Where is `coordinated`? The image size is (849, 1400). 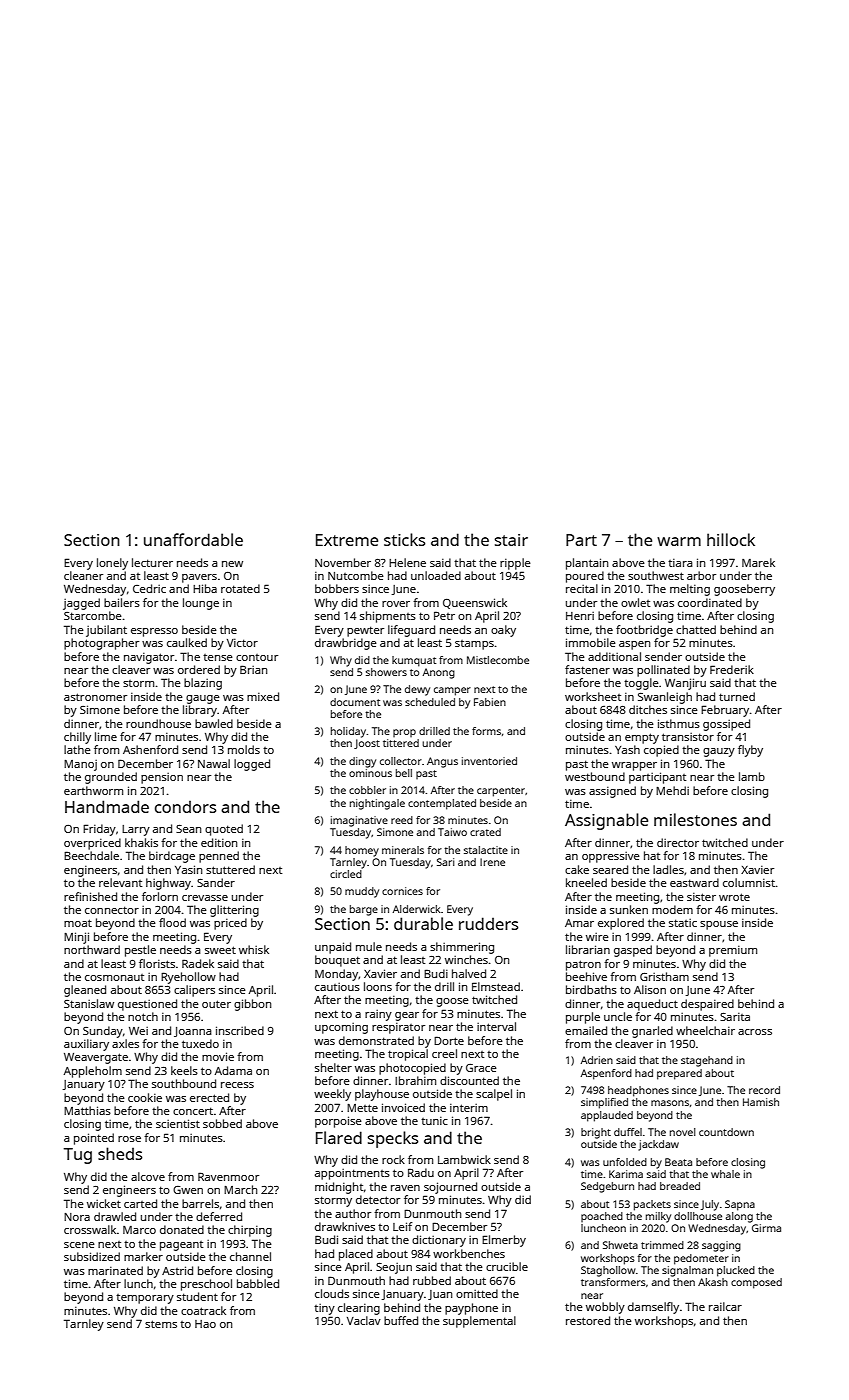 coordinated is located at coordinates (710, 602).
